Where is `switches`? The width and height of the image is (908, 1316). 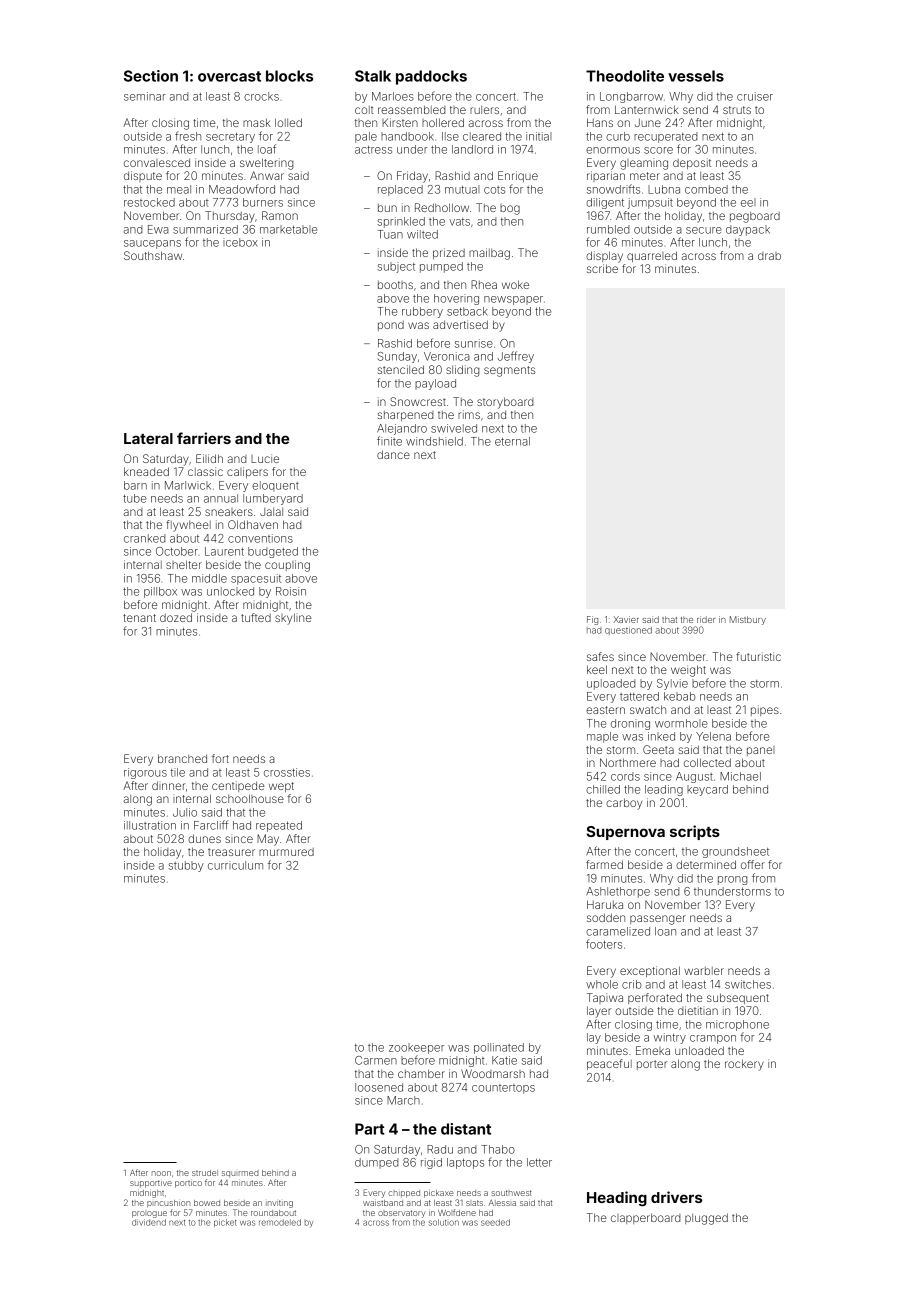 switches is located at coordinates (748, 984).
